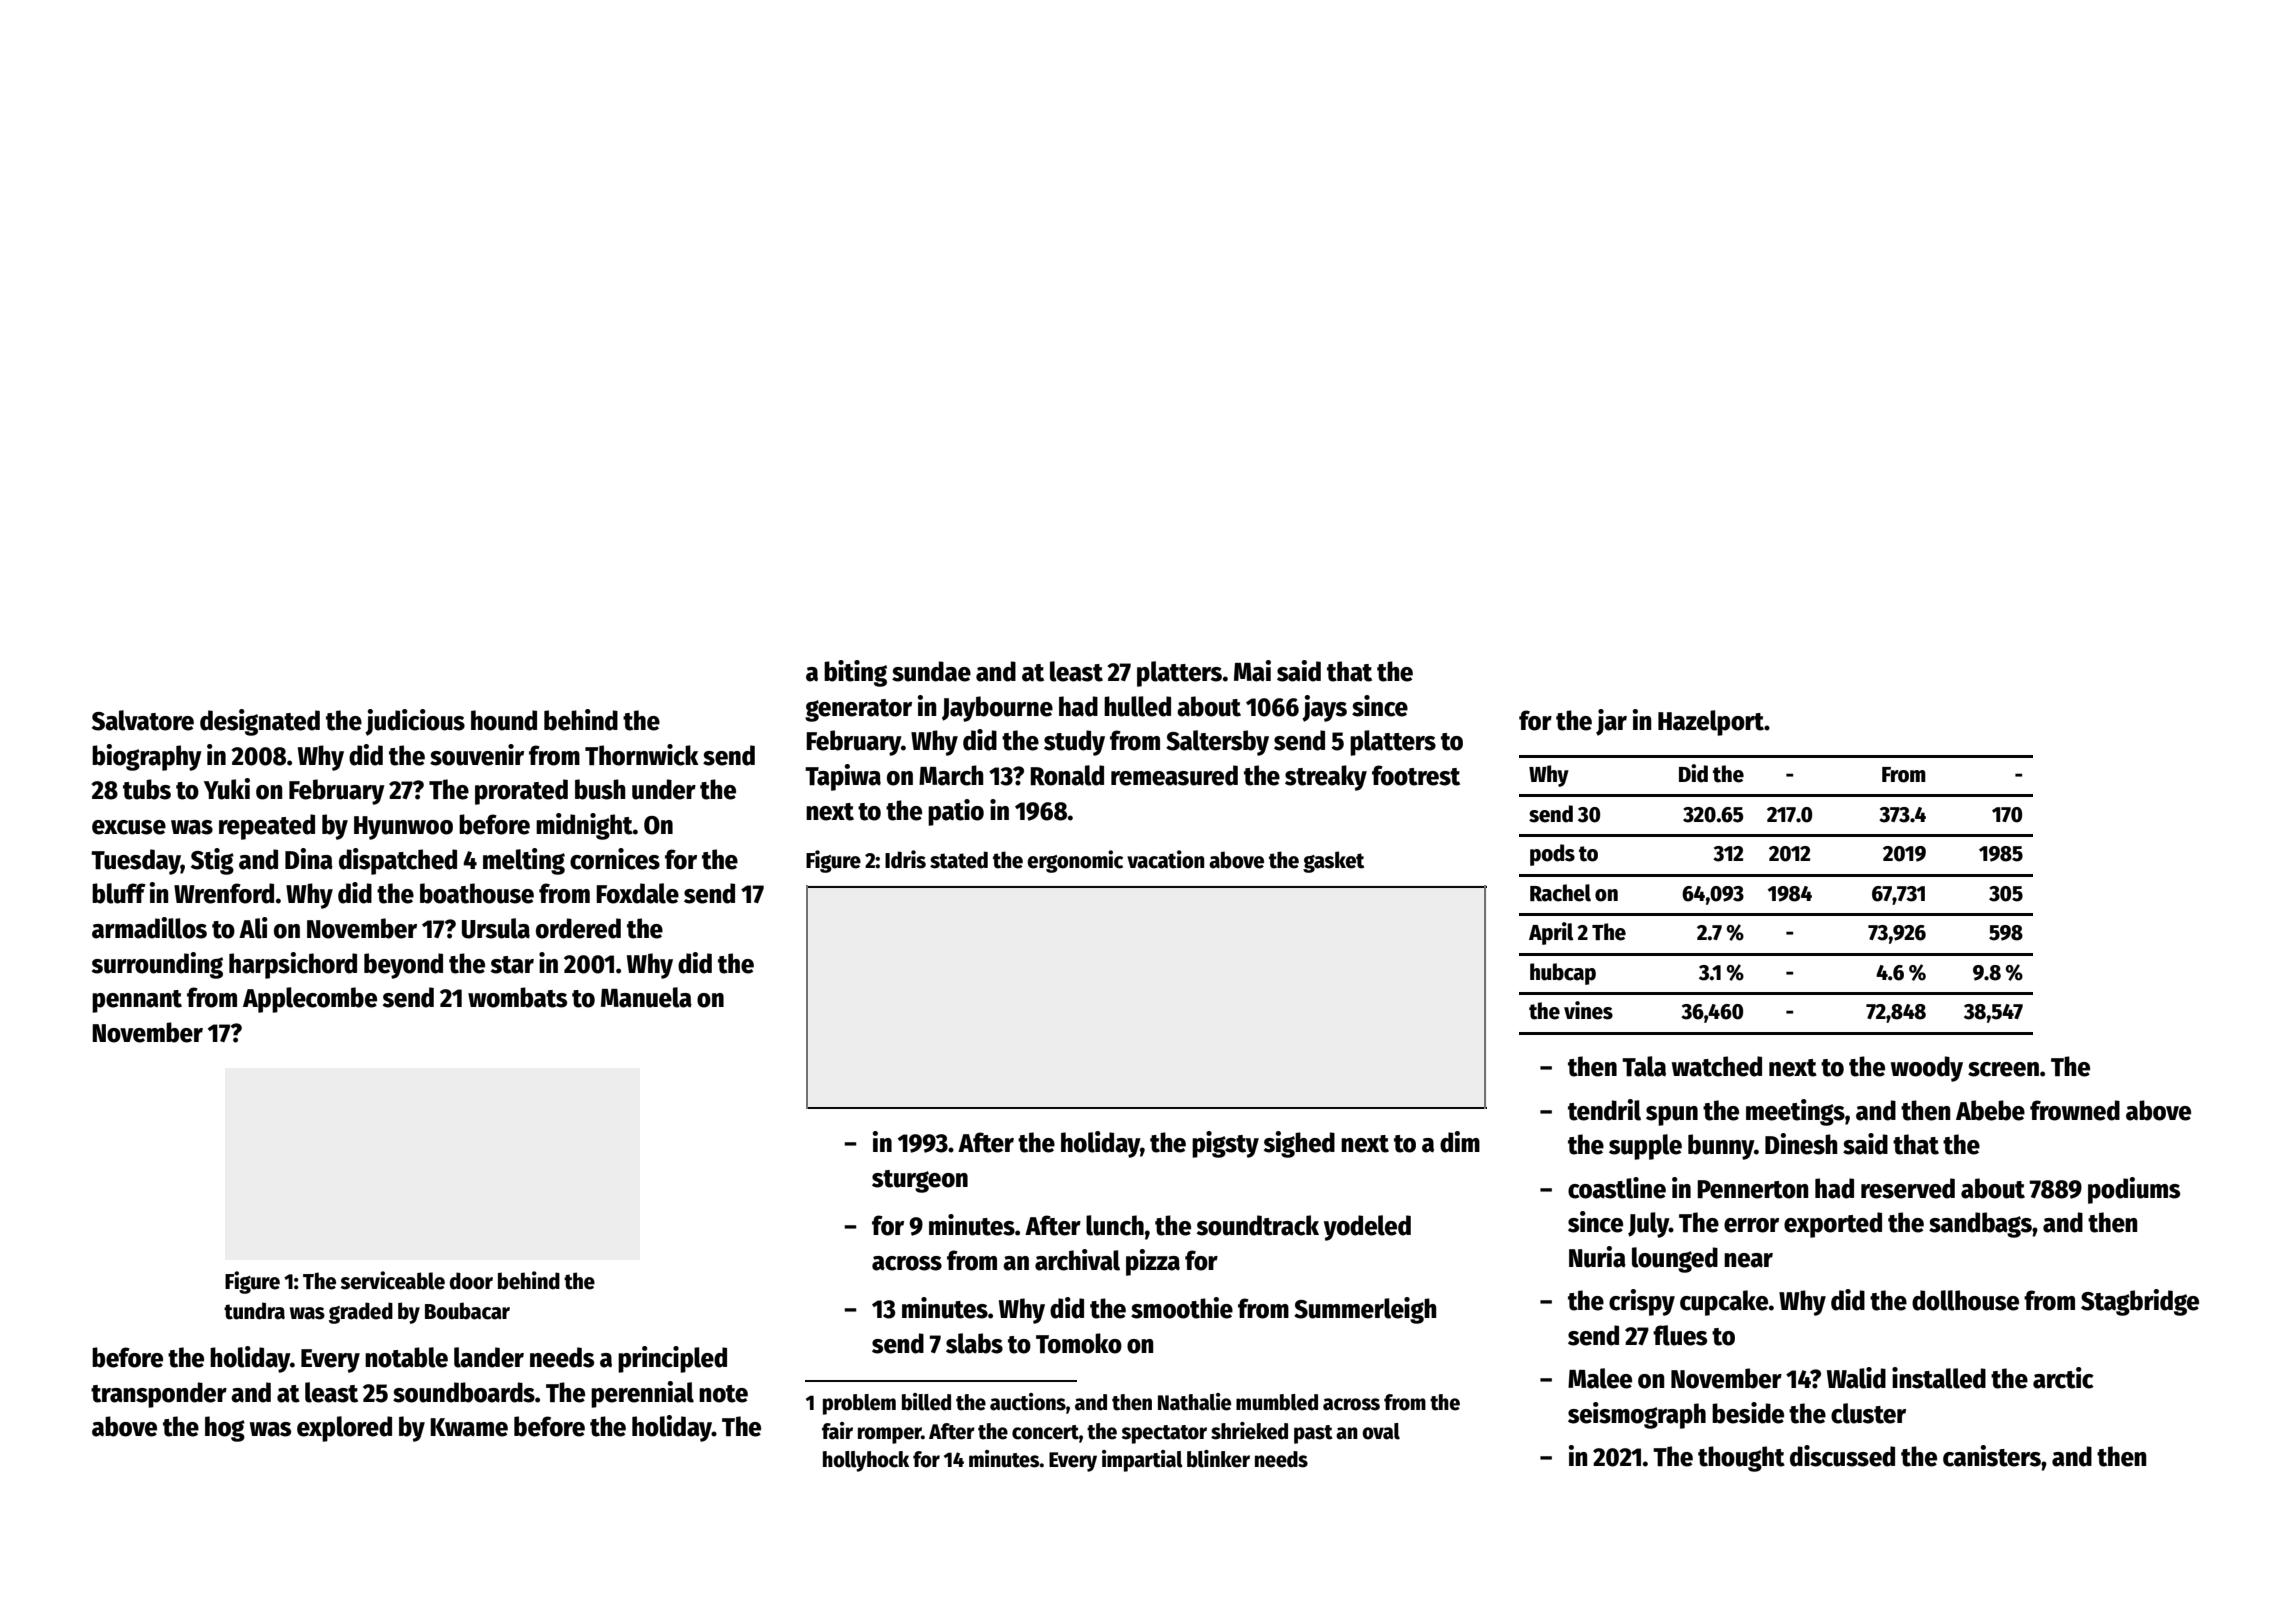 This document has height=1620, width=2292. What do you see at coordinates (1551, 933) in the document?
I see `April` at bounding box center [1551, 933].
